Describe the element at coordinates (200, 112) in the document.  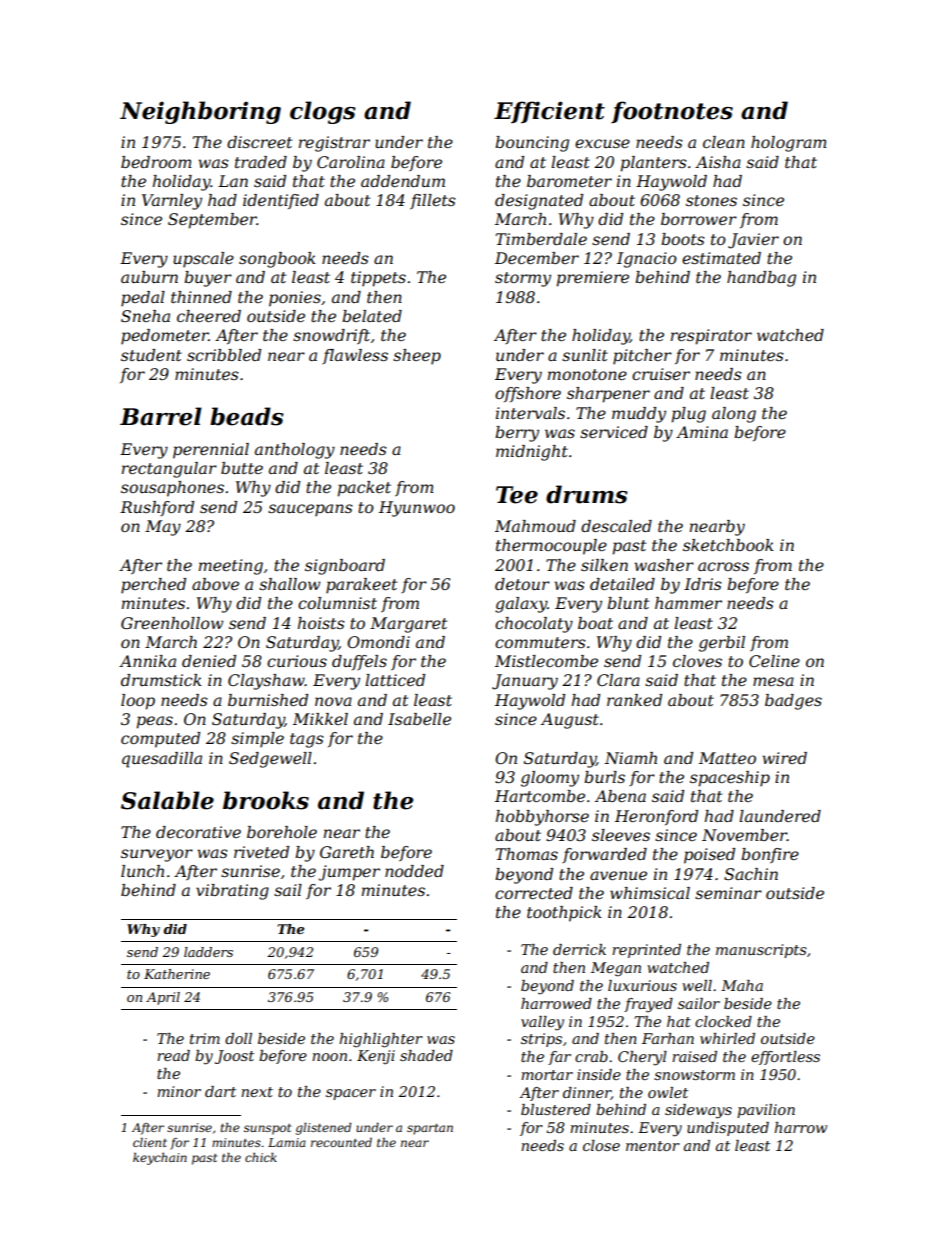
I see `Neighboring` at that location.
